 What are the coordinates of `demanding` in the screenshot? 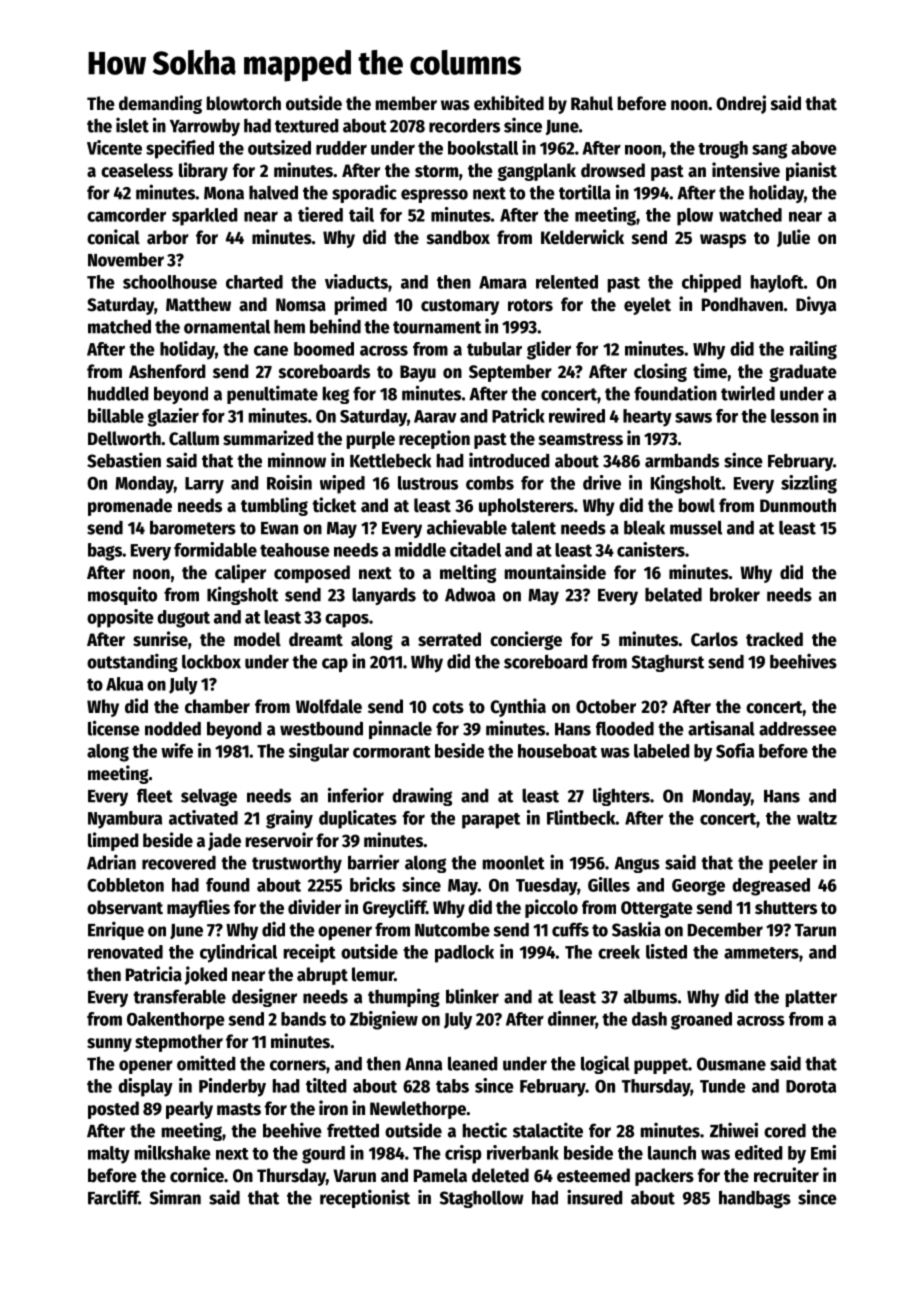 It's located at (160, 104).
